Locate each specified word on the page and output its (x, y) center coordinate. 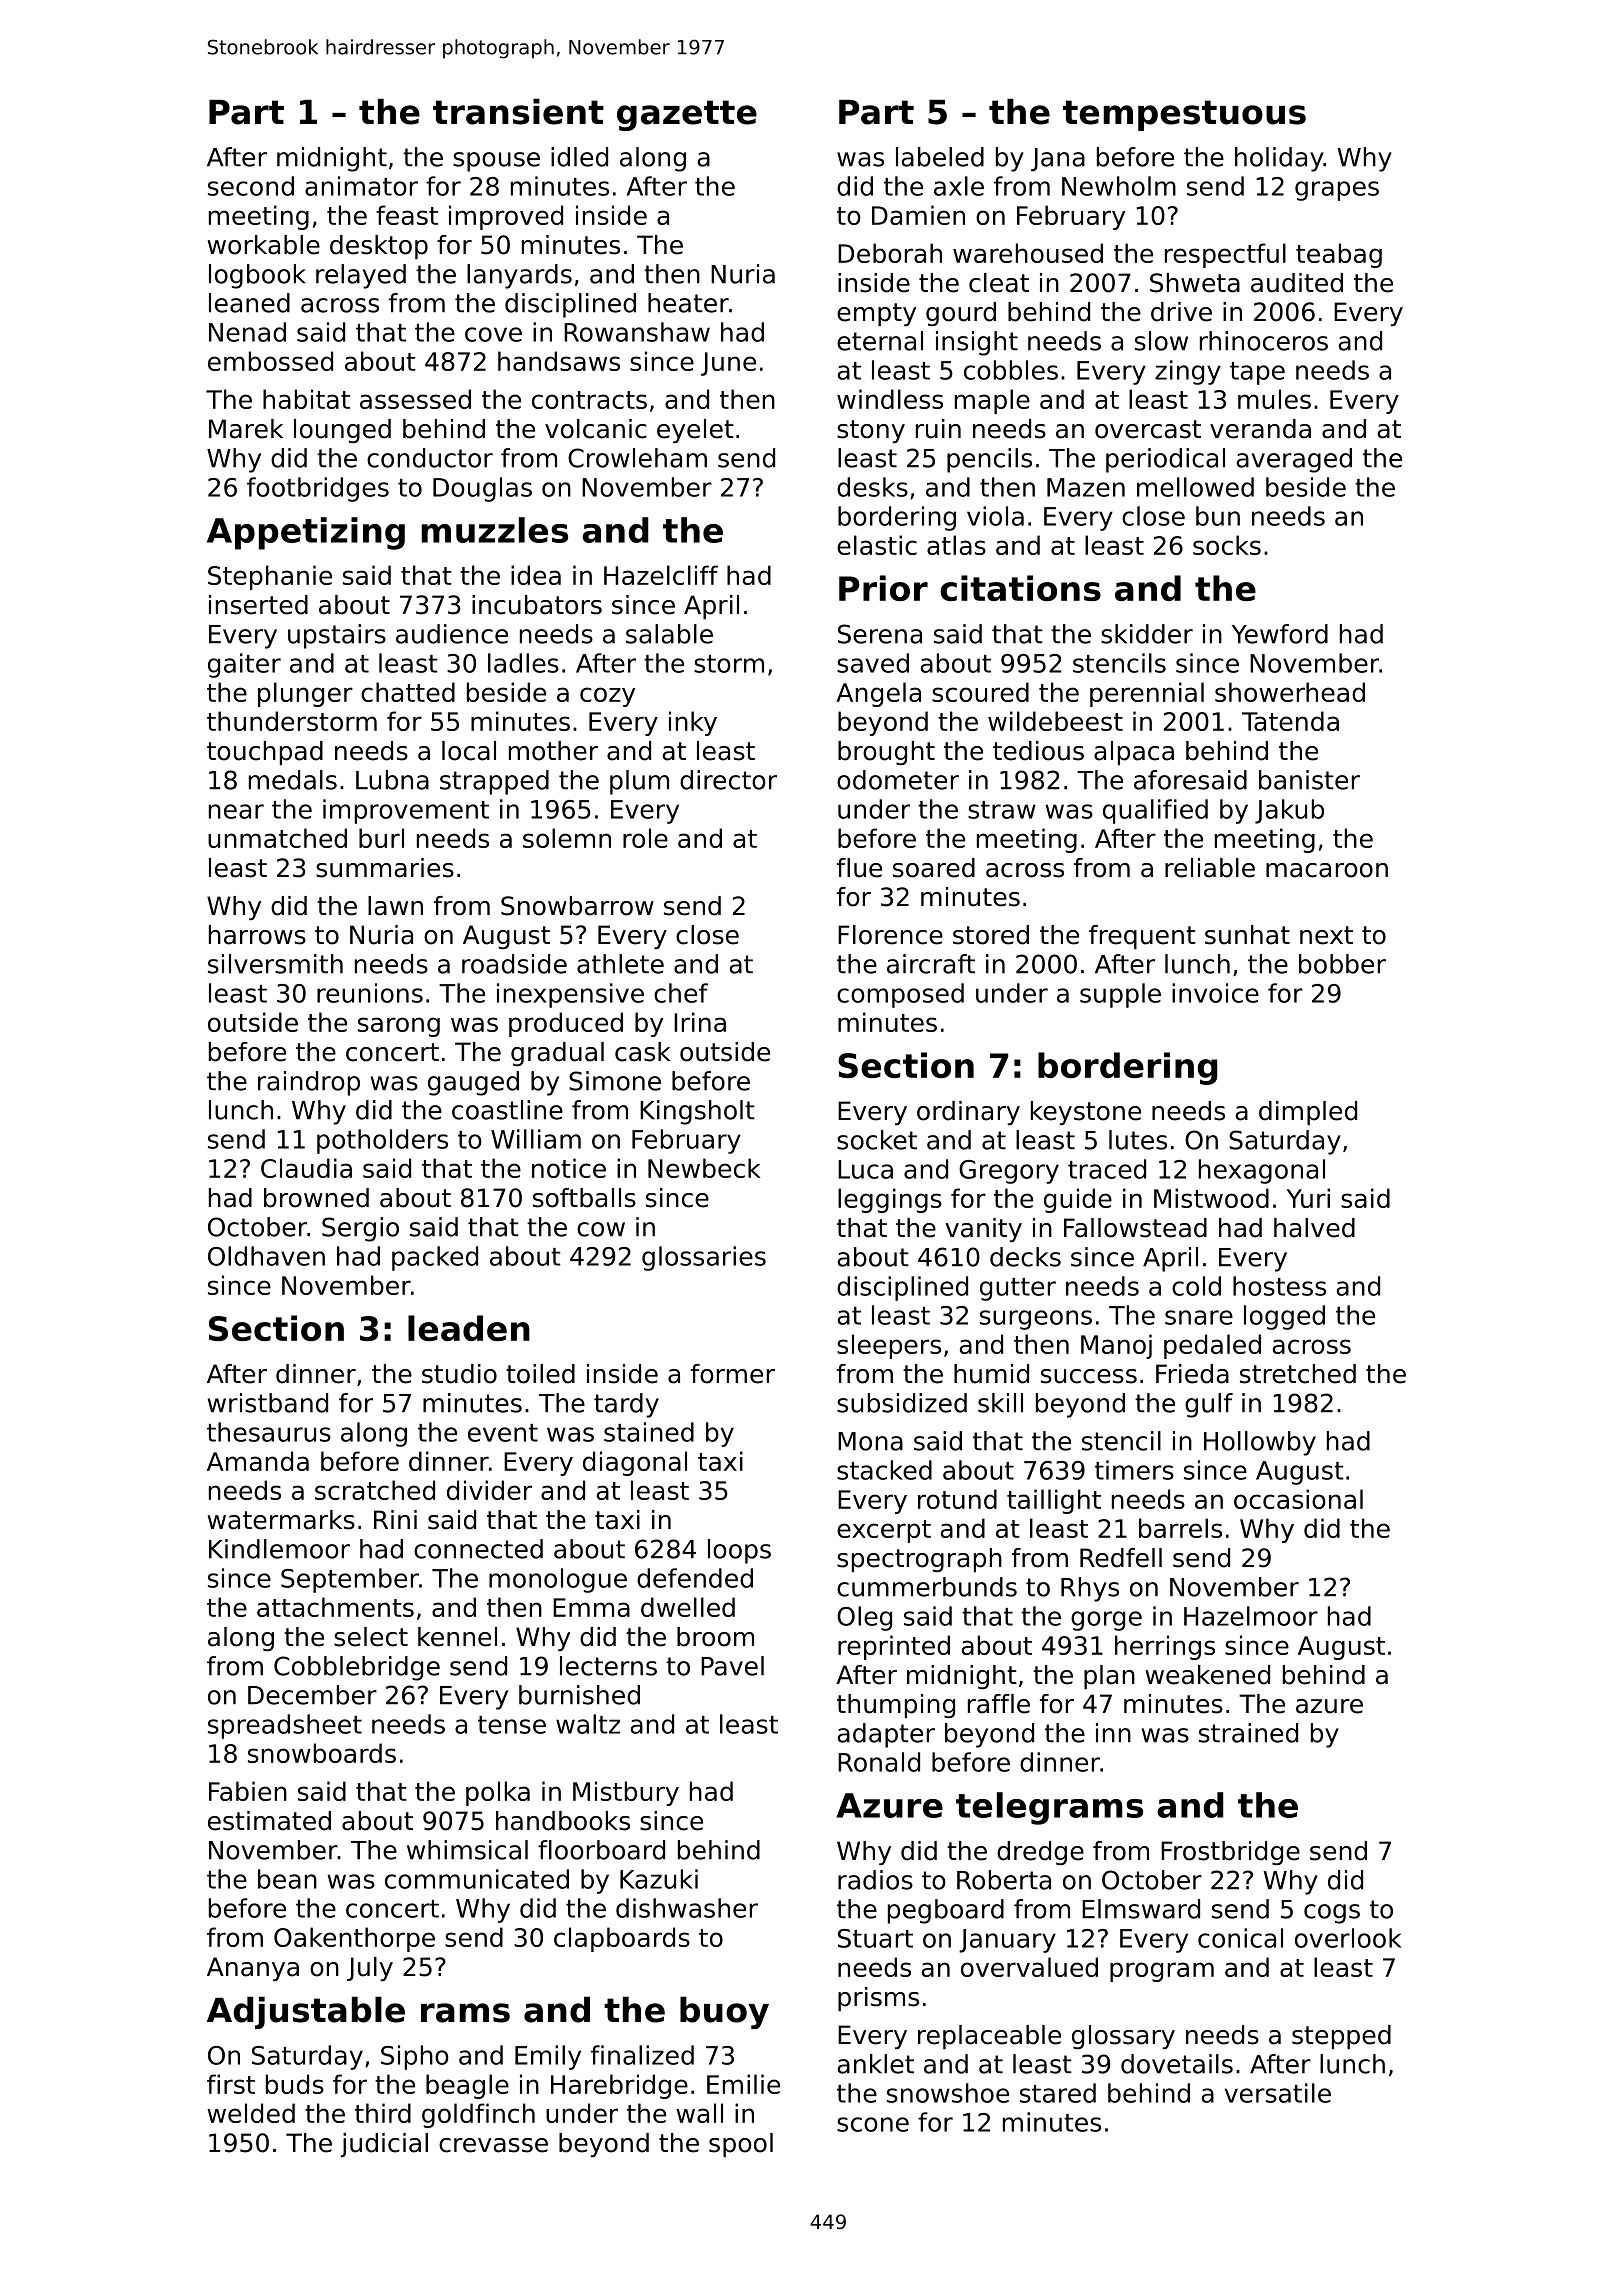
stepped (1341, 2037)
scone (873, 2124)
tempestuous (1184, 115)
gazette (687, 115)
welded (251, 2113)
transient (518, 111)
